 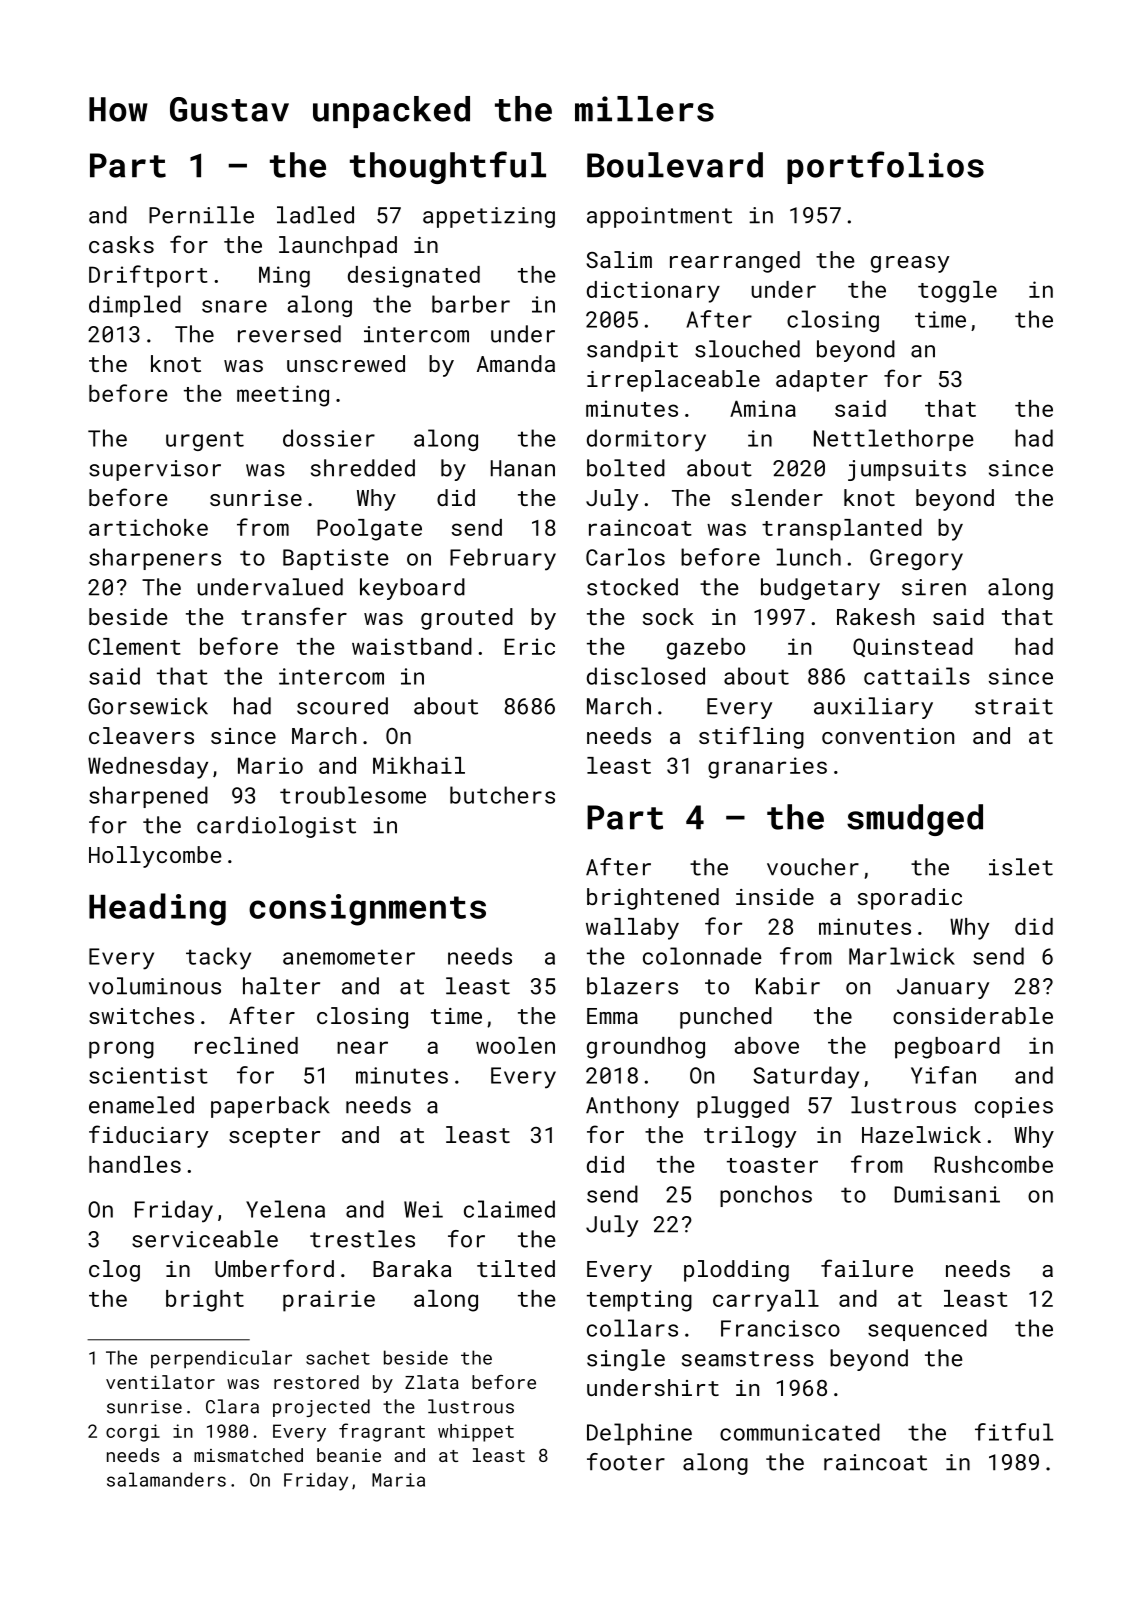 I want to click on tilted, so click(x=516, y=1268).
